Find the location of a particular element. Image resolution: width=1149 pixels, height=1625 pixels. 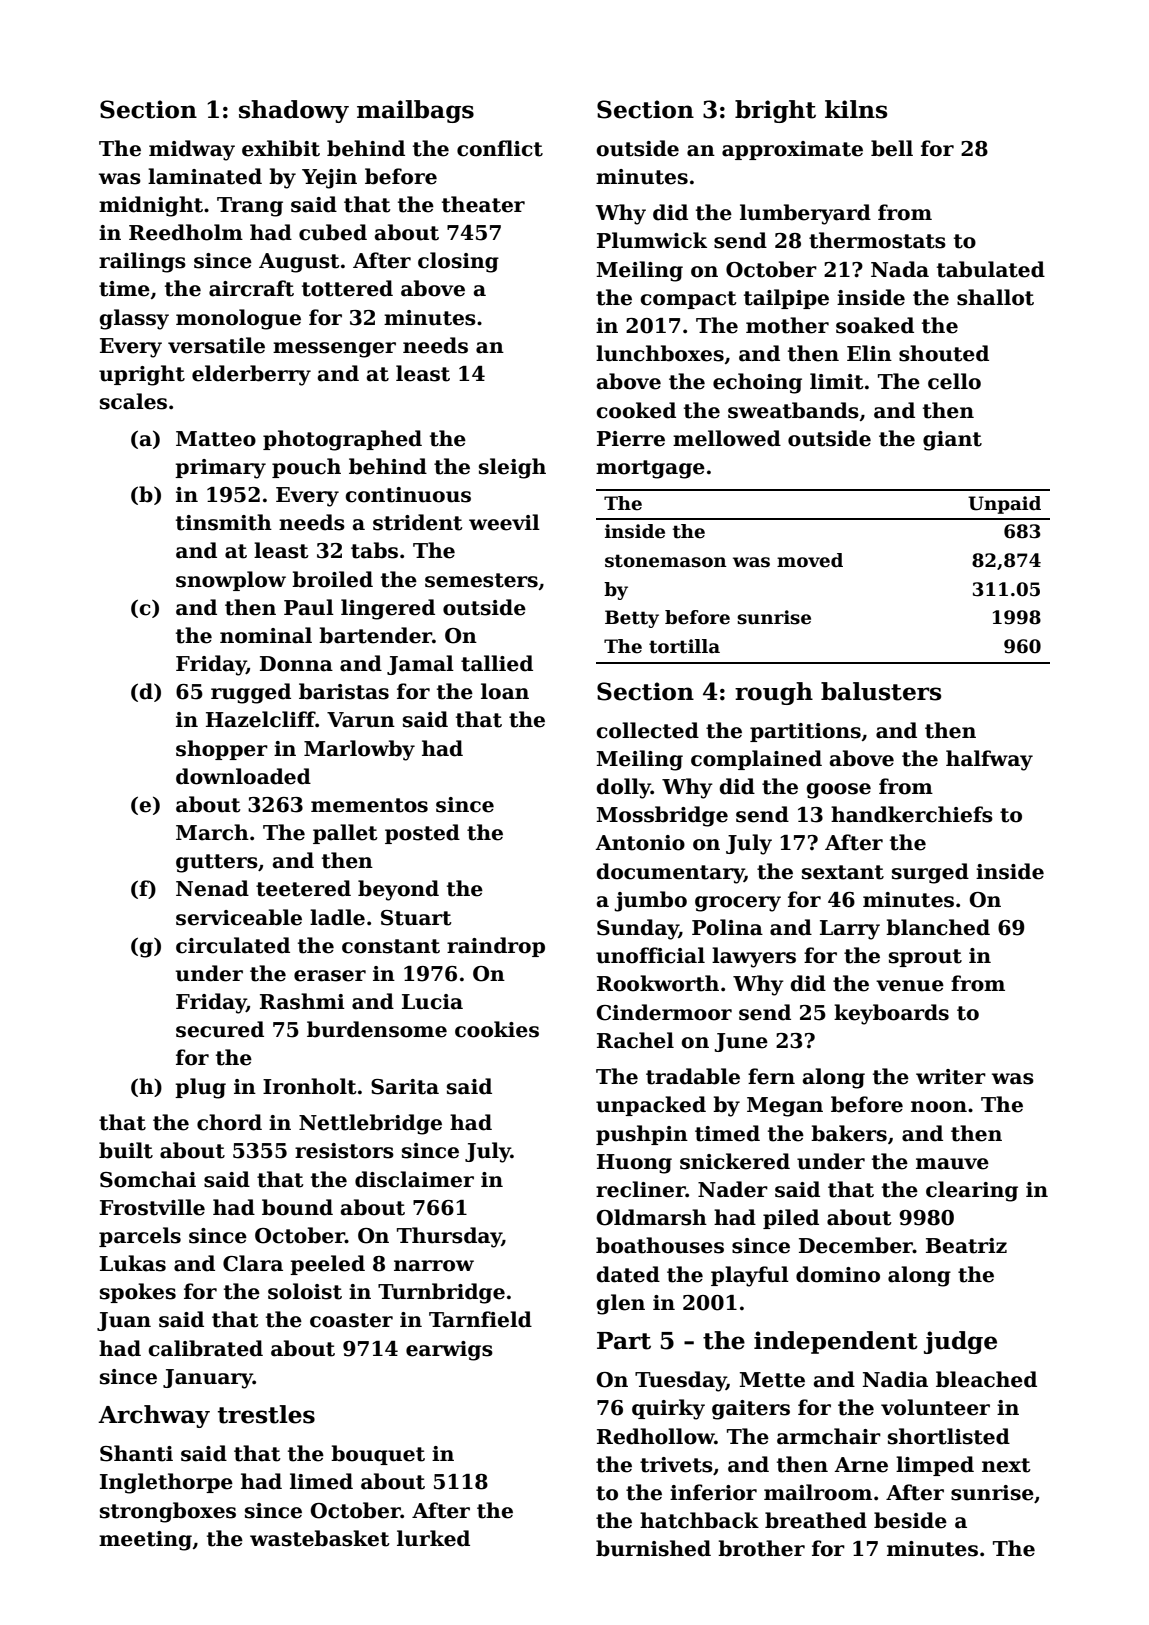

sprout is located at coordinates (925, 958).
